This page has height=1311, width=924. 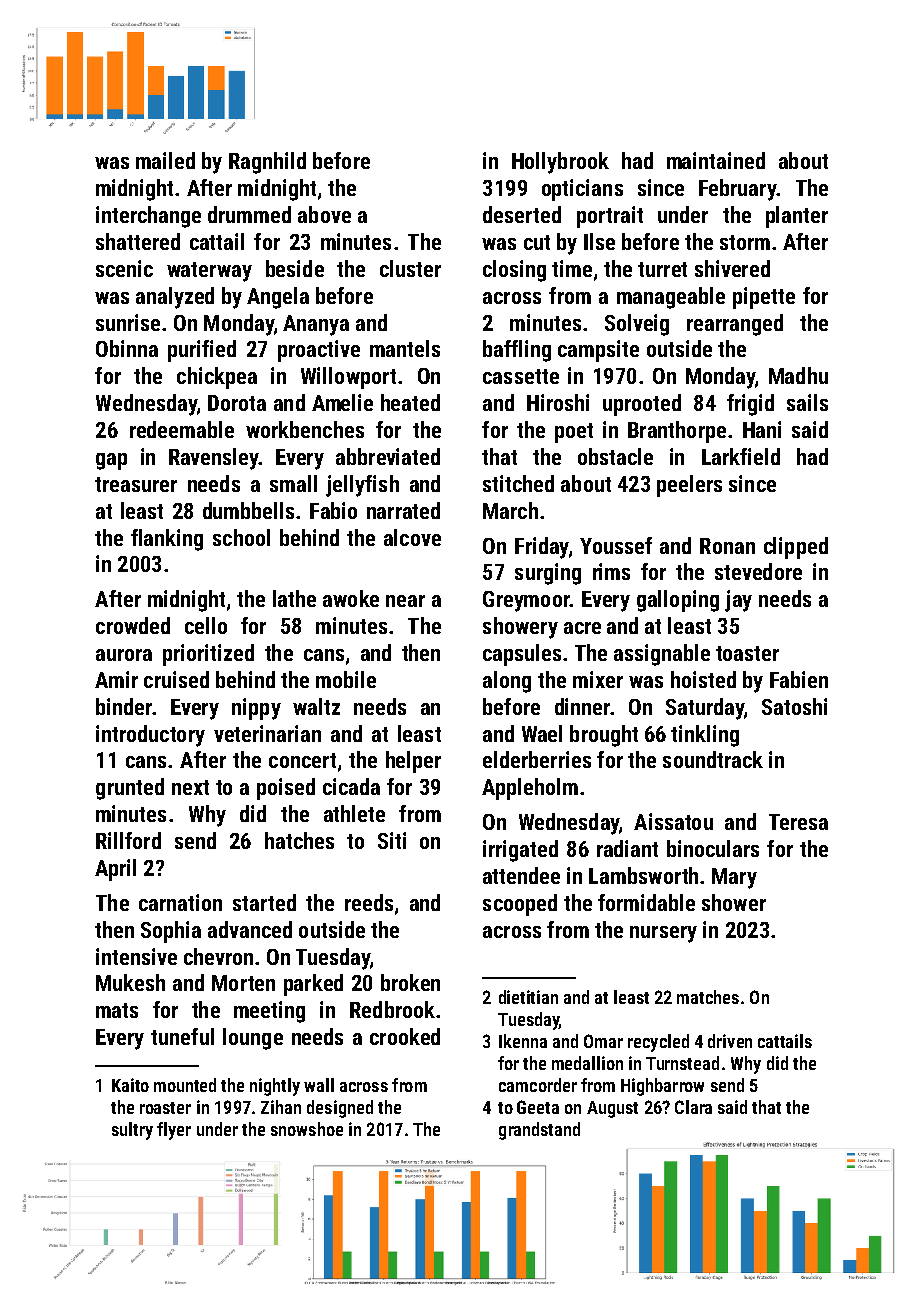 What do you see at coordinates (405, 1036) in the page?
I see `crooked` at bounding box center [405, 1036].
